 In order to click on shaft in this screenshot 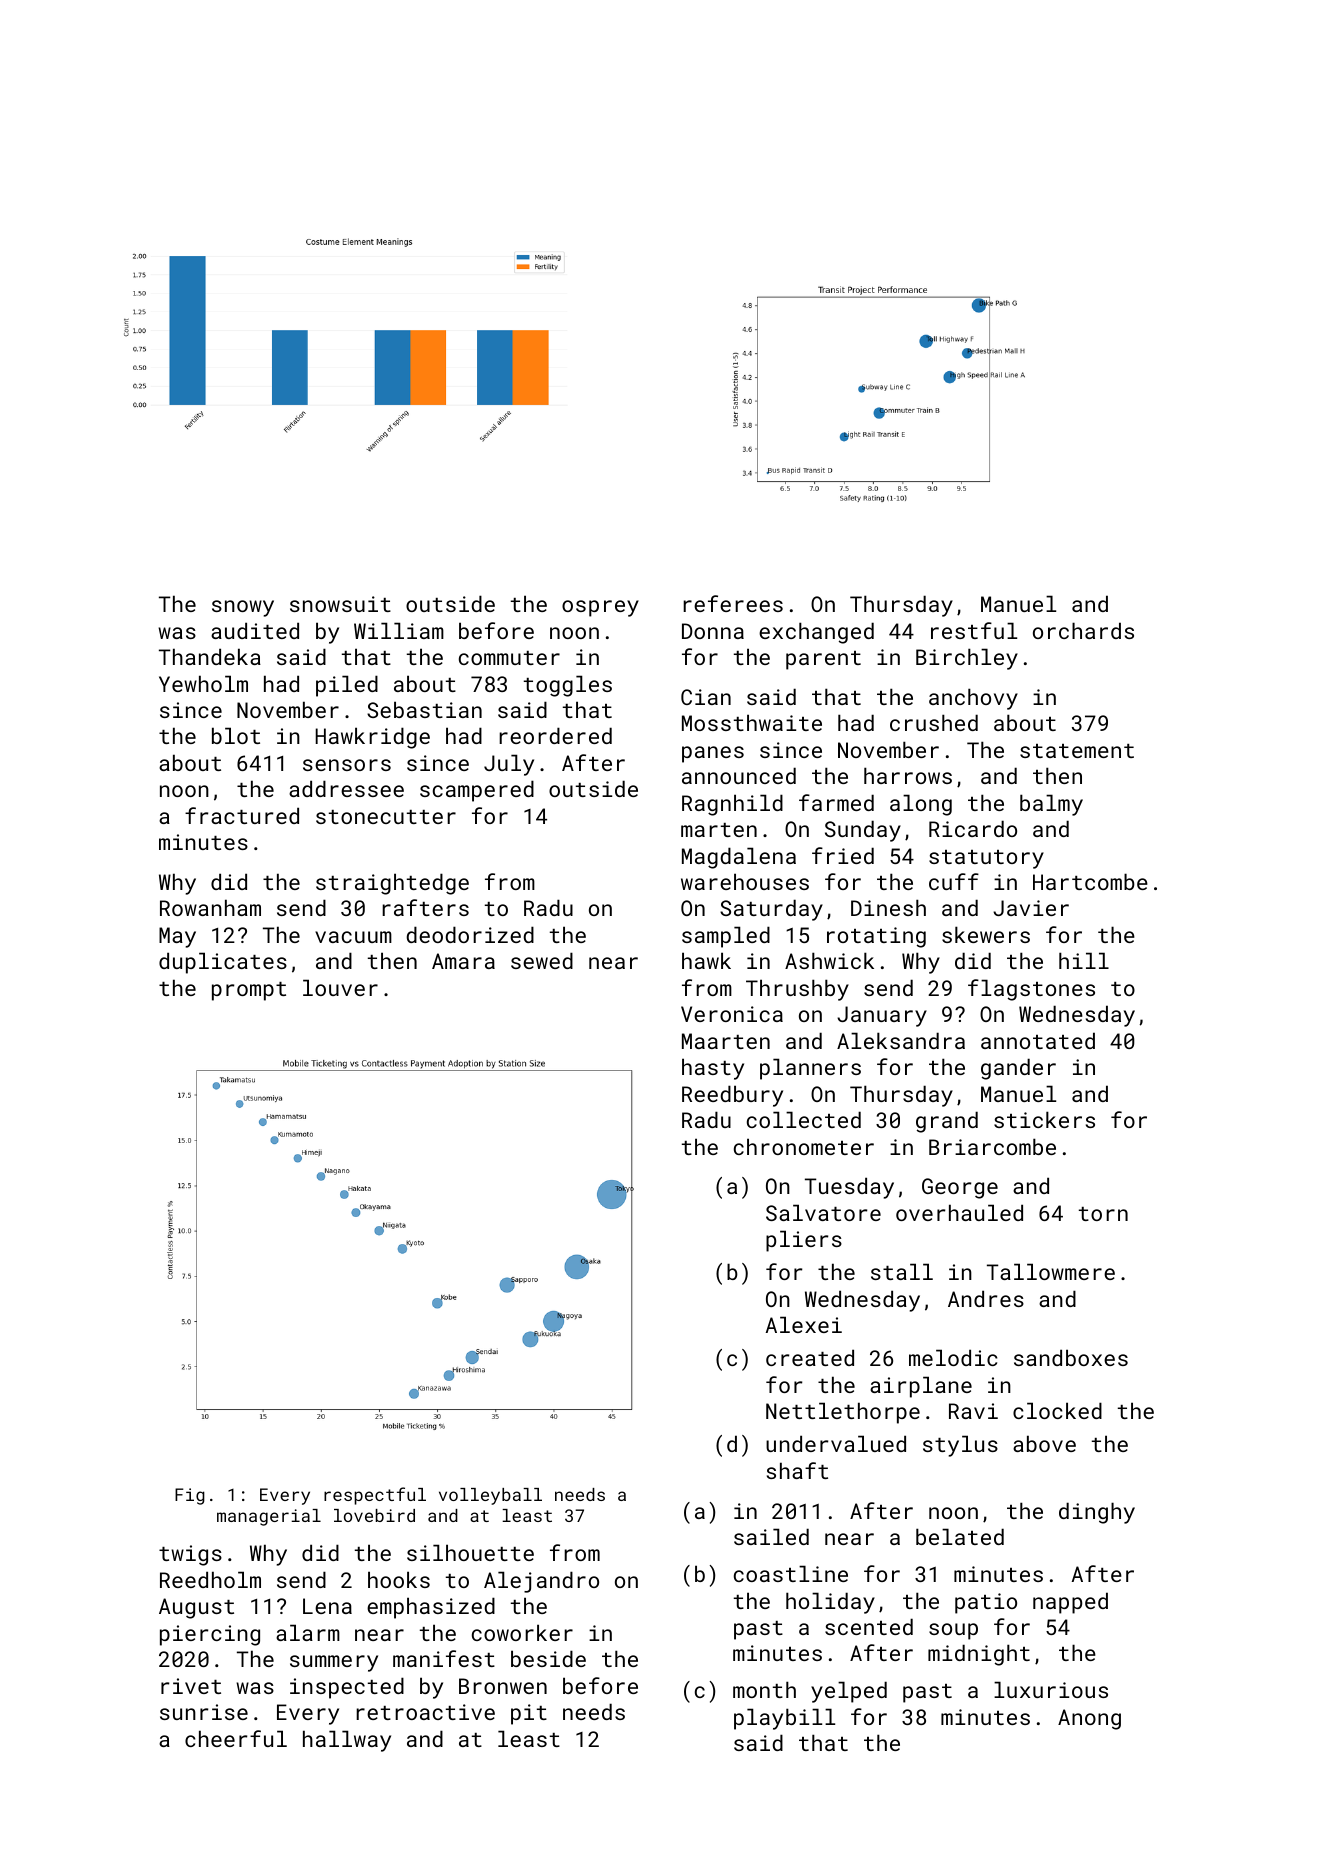, I will do `click(797, 1470)`.
